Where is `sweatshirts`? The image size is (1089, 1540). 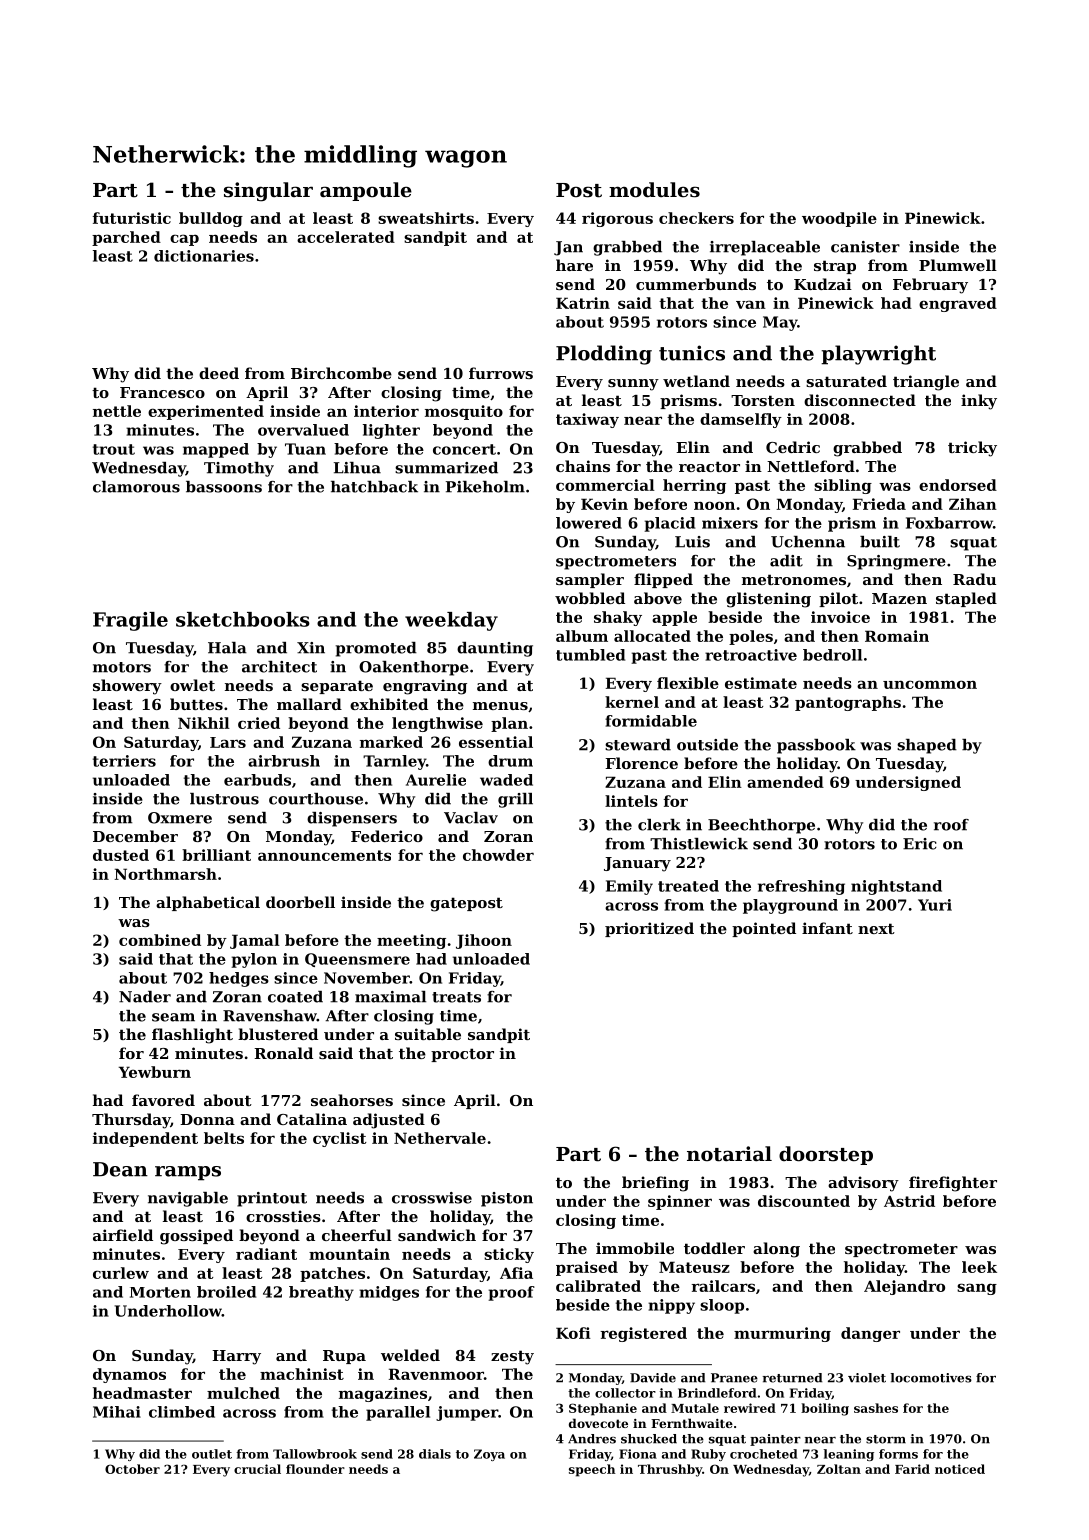 sweatshirts is located at coordinates (426, 218).
